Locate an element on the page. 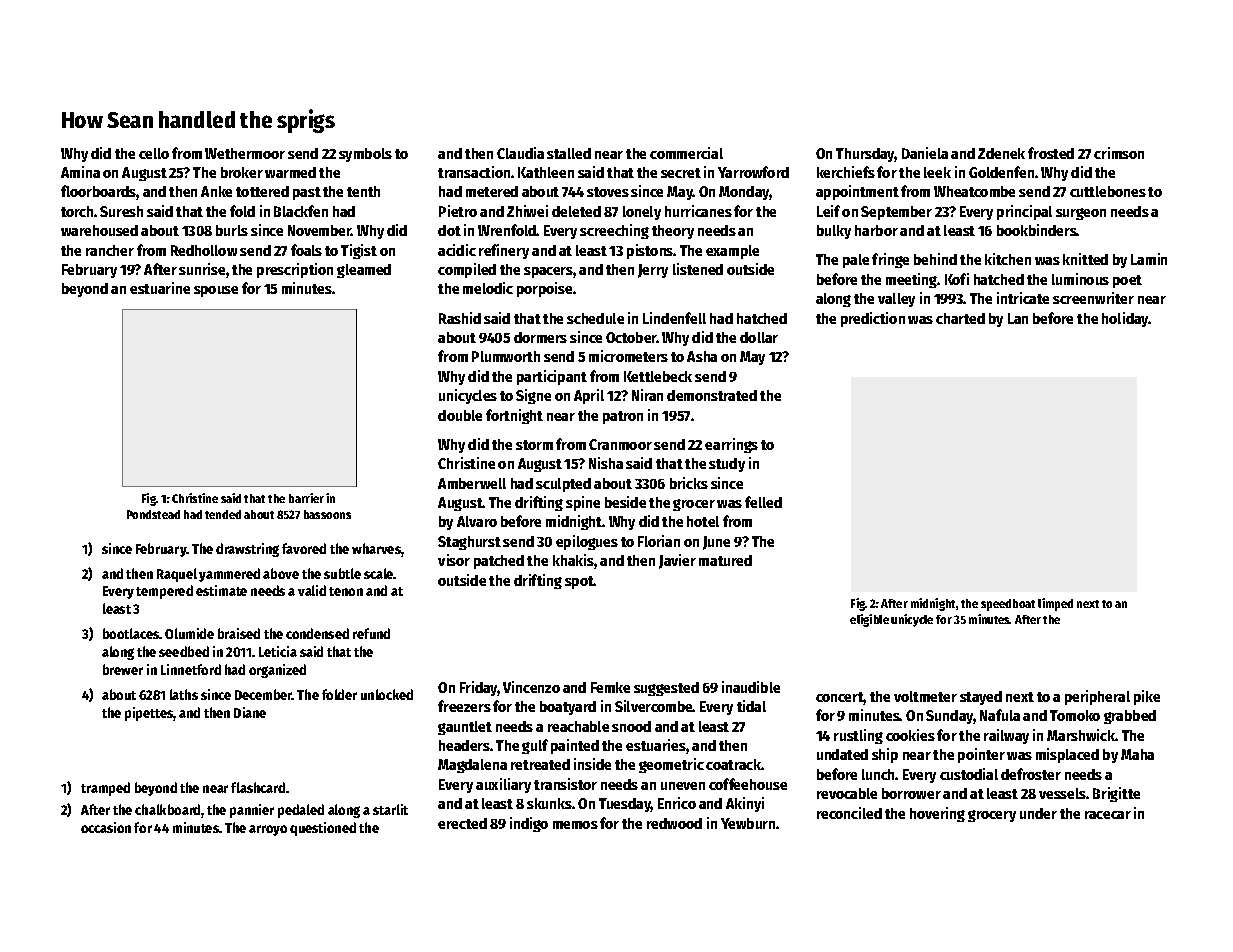  participant is located at coordinates (552, 377).
